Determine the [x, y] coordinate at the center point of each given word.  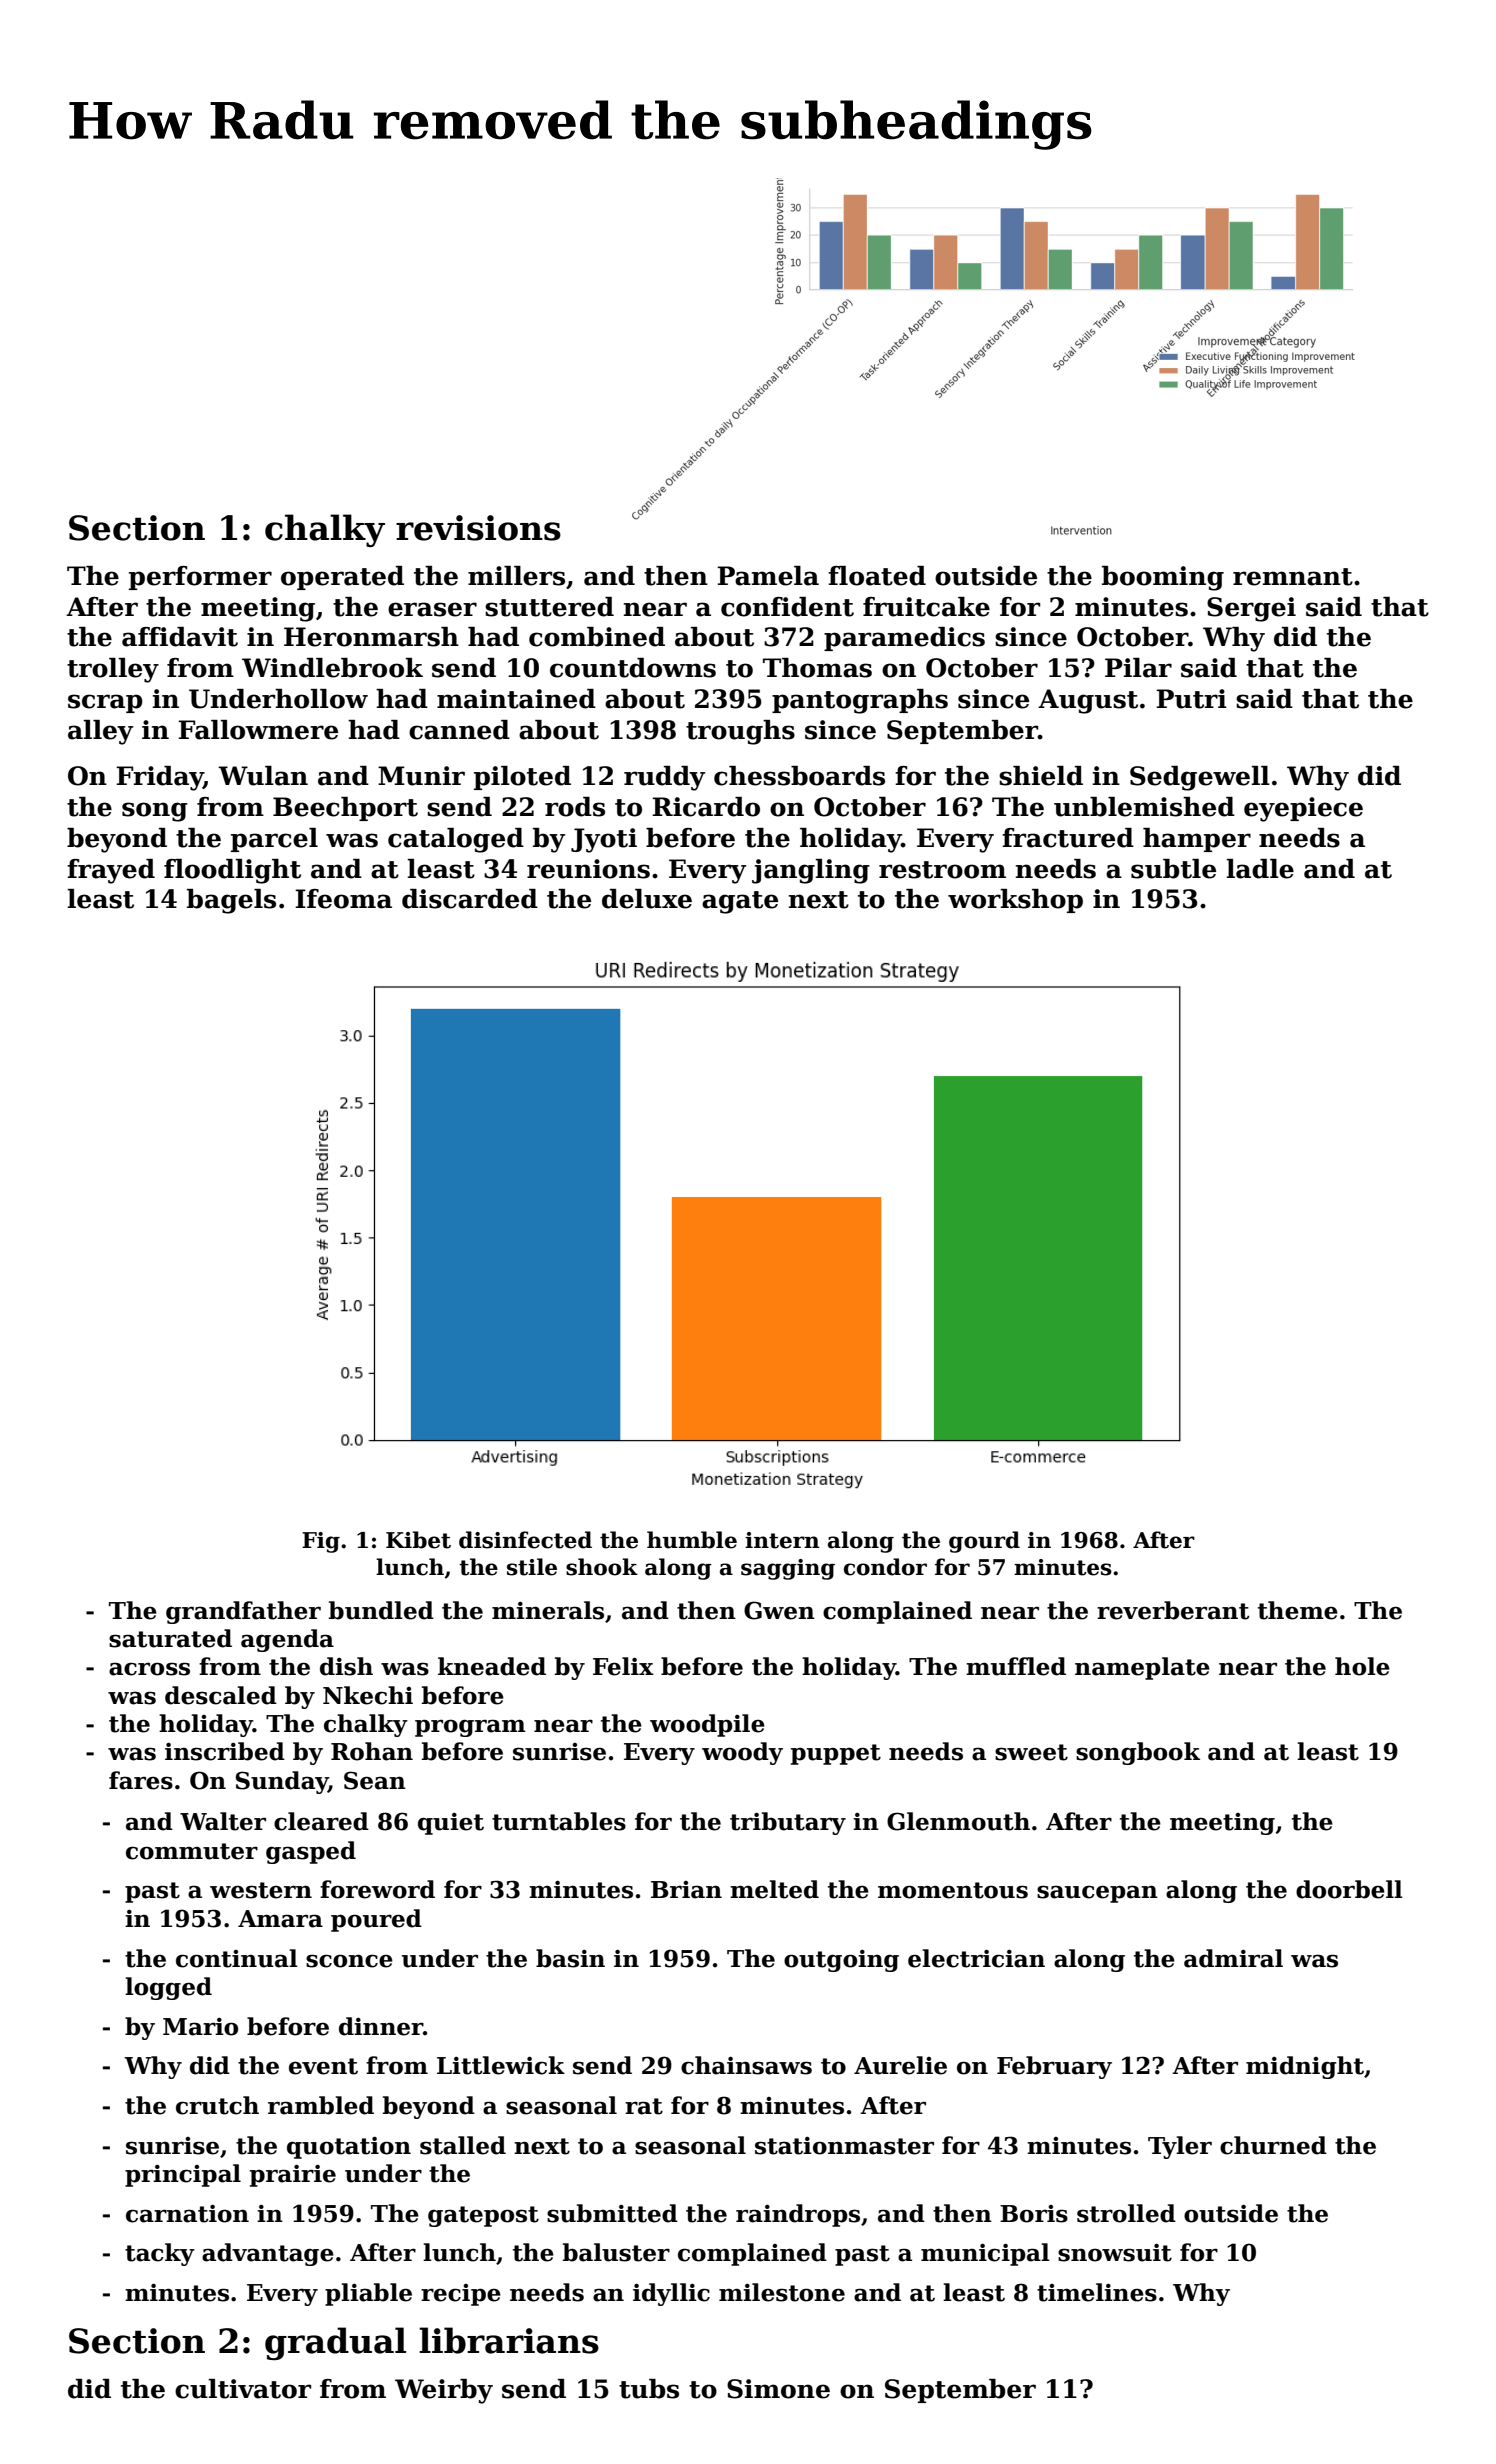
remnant [1293, 577]
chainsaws [746, 2065]
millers [516, 576]
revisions [478, 528]
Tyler [1180, 2147]
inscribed [225, 1751]
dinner [381, 2026]
